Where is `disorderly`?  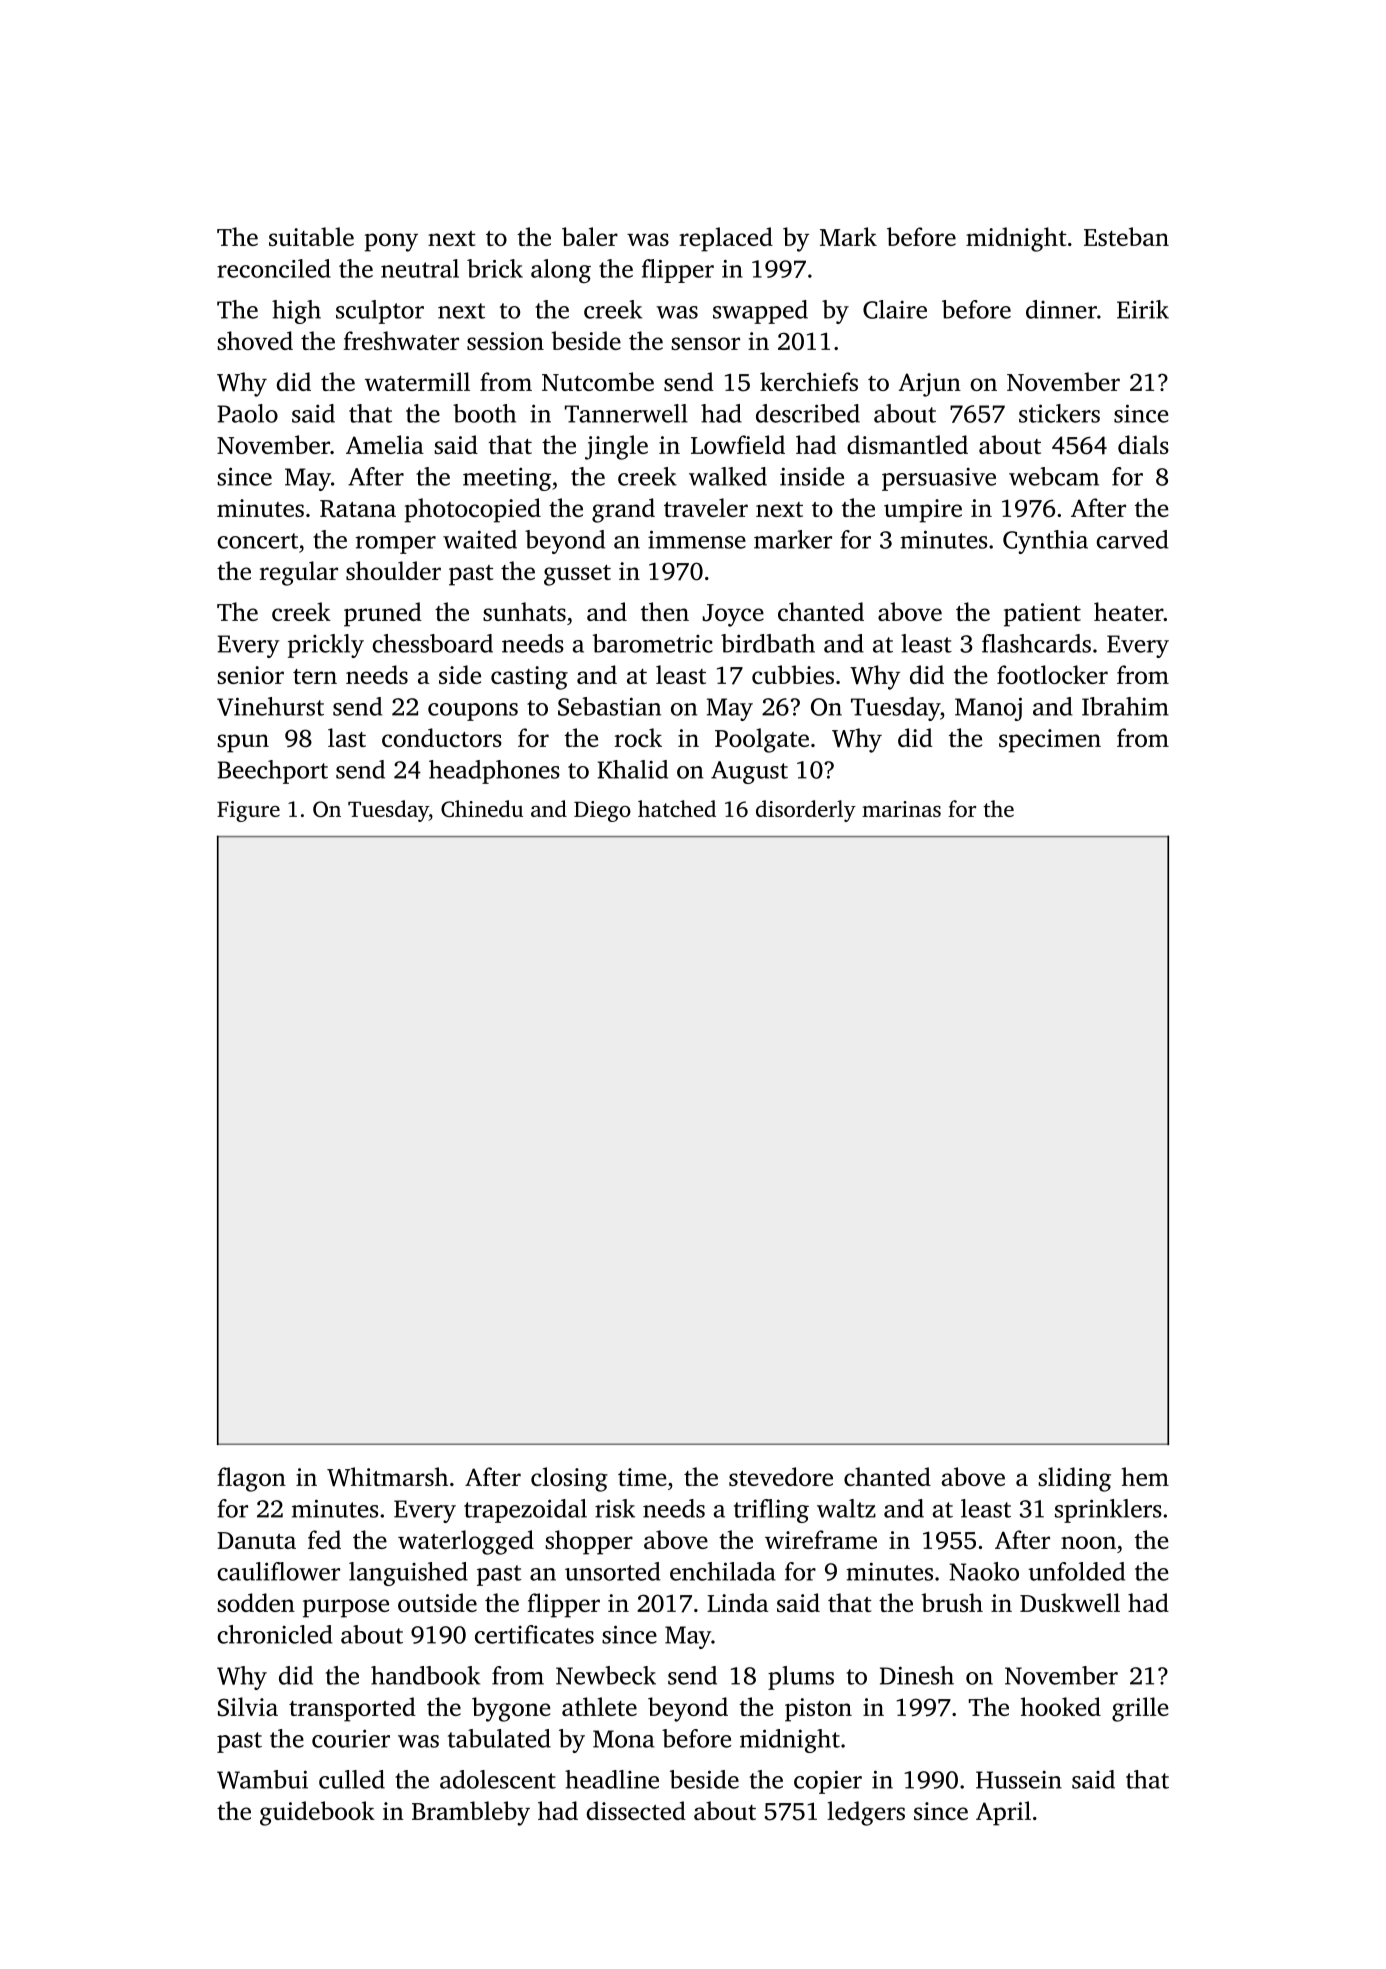 disorderly is located at coordinates (806, 811).
